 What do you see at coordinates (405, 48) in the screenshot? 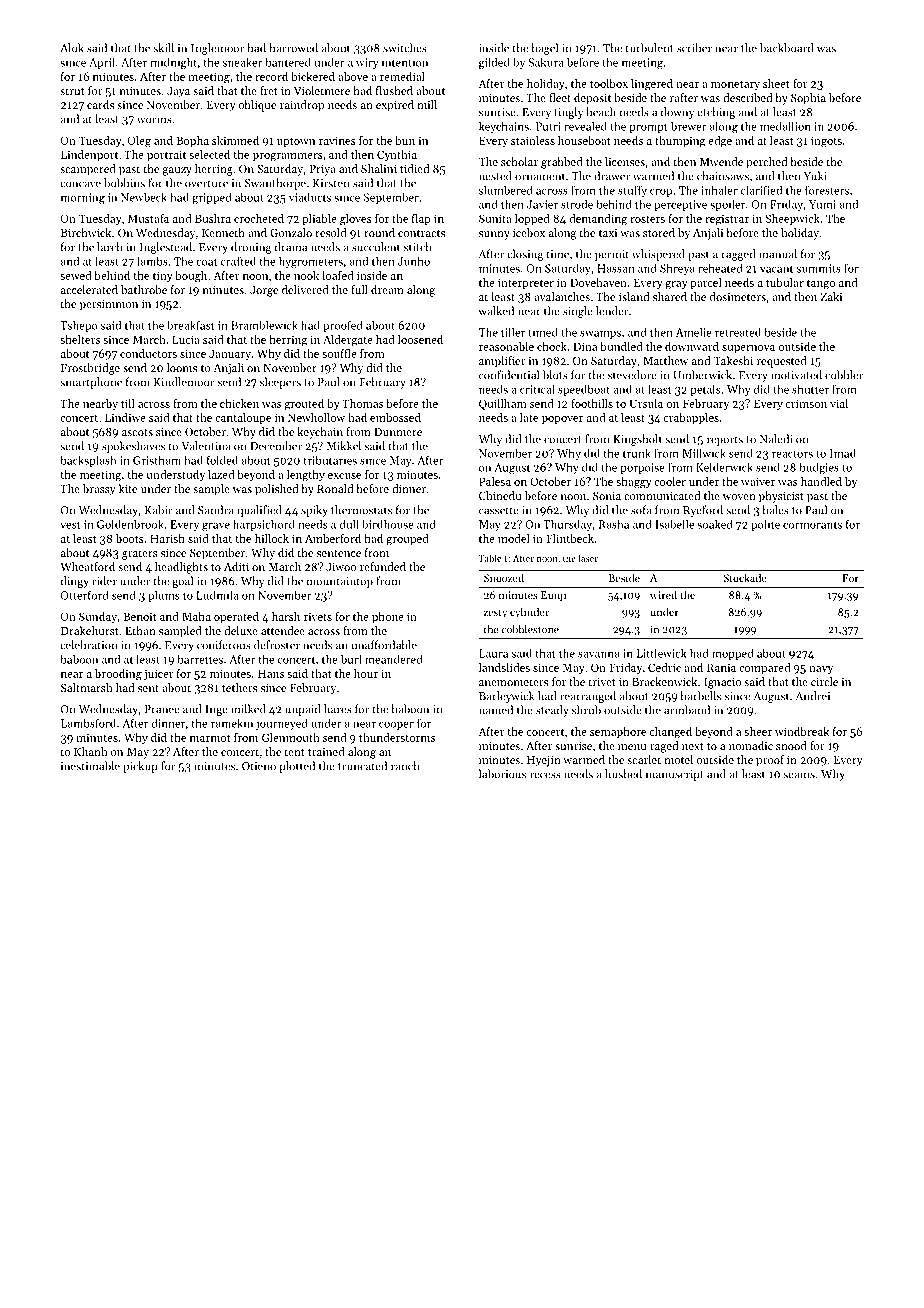
I see `switches` at bounding box center [405, 48].
